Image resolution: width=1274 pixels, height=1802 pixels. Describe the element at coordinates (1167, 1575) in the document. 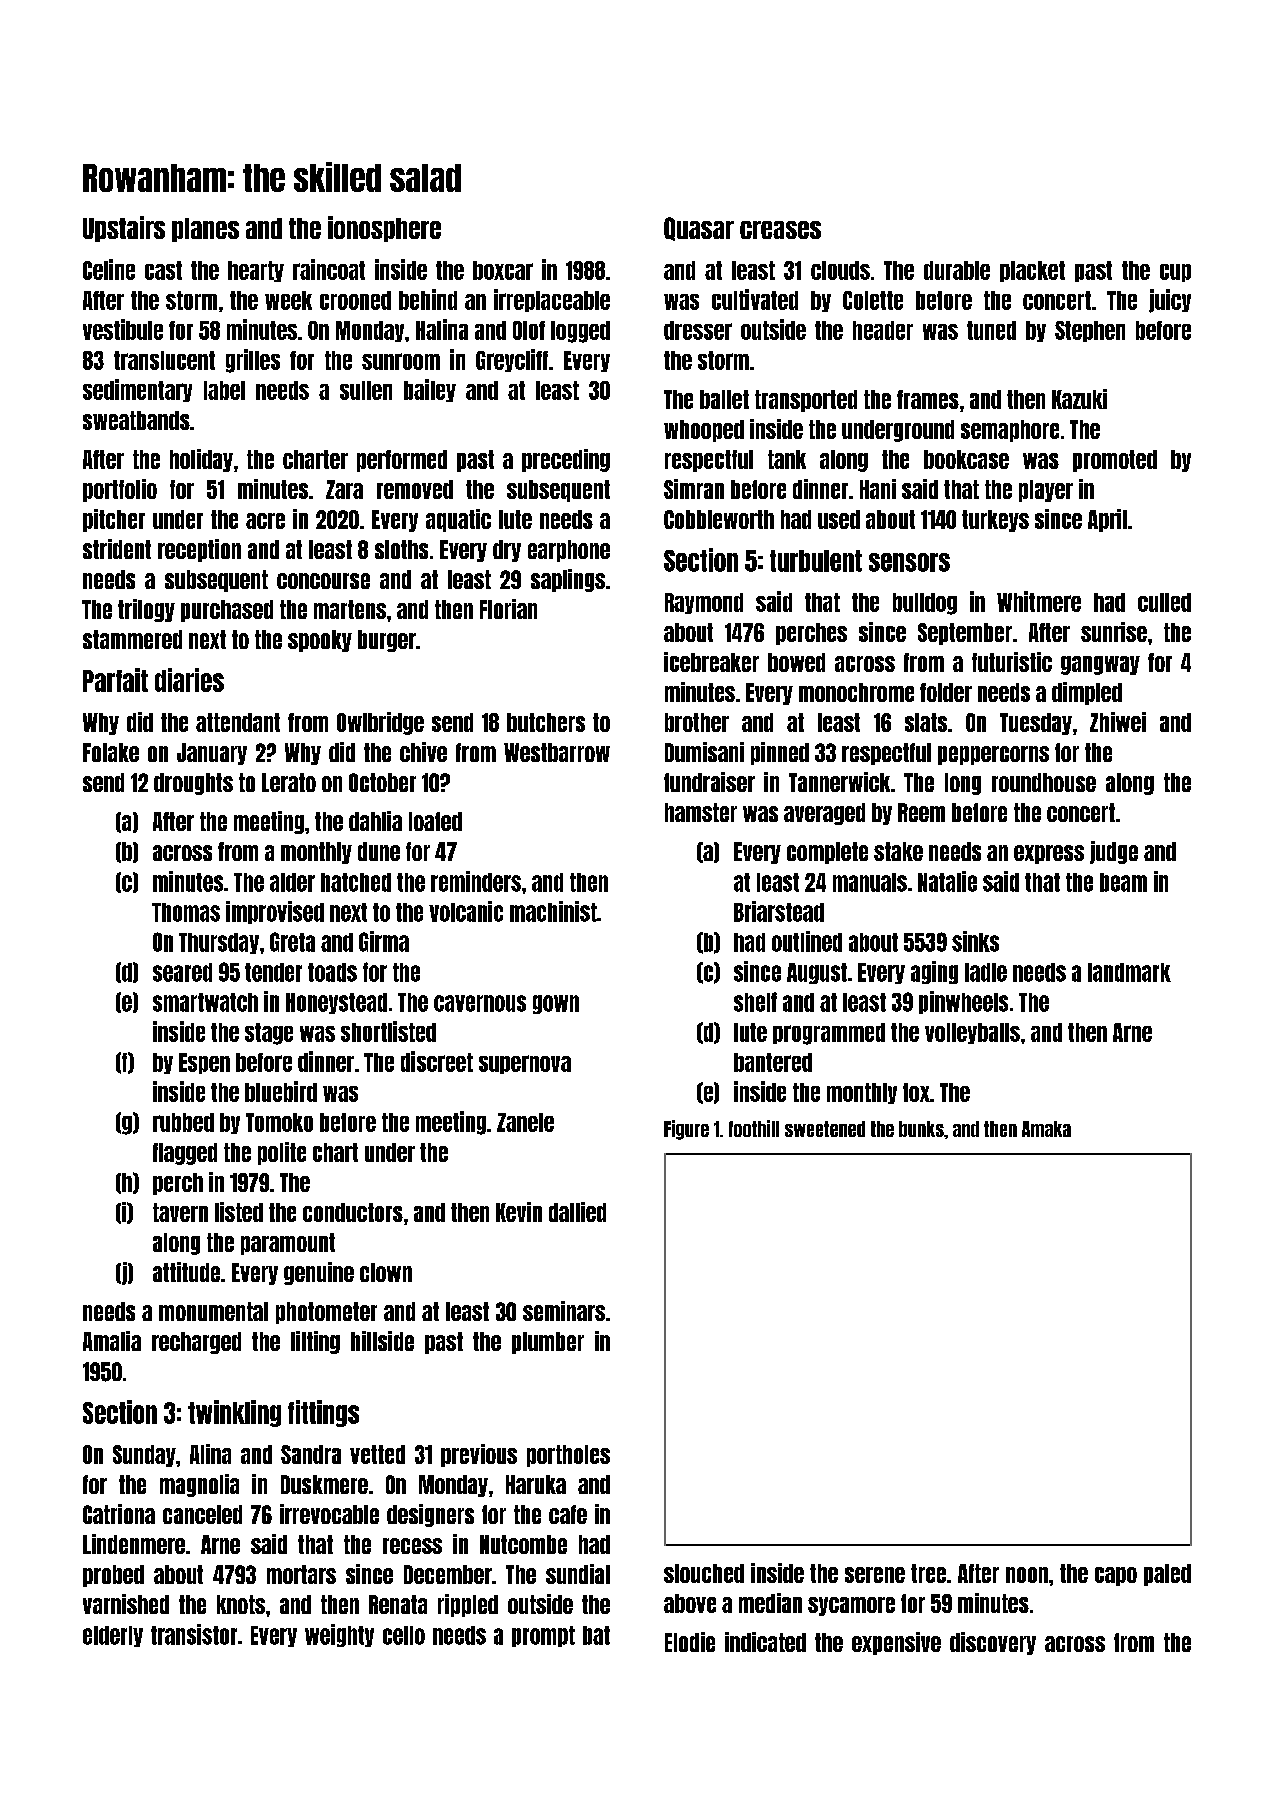

I see `paled` at that location.
